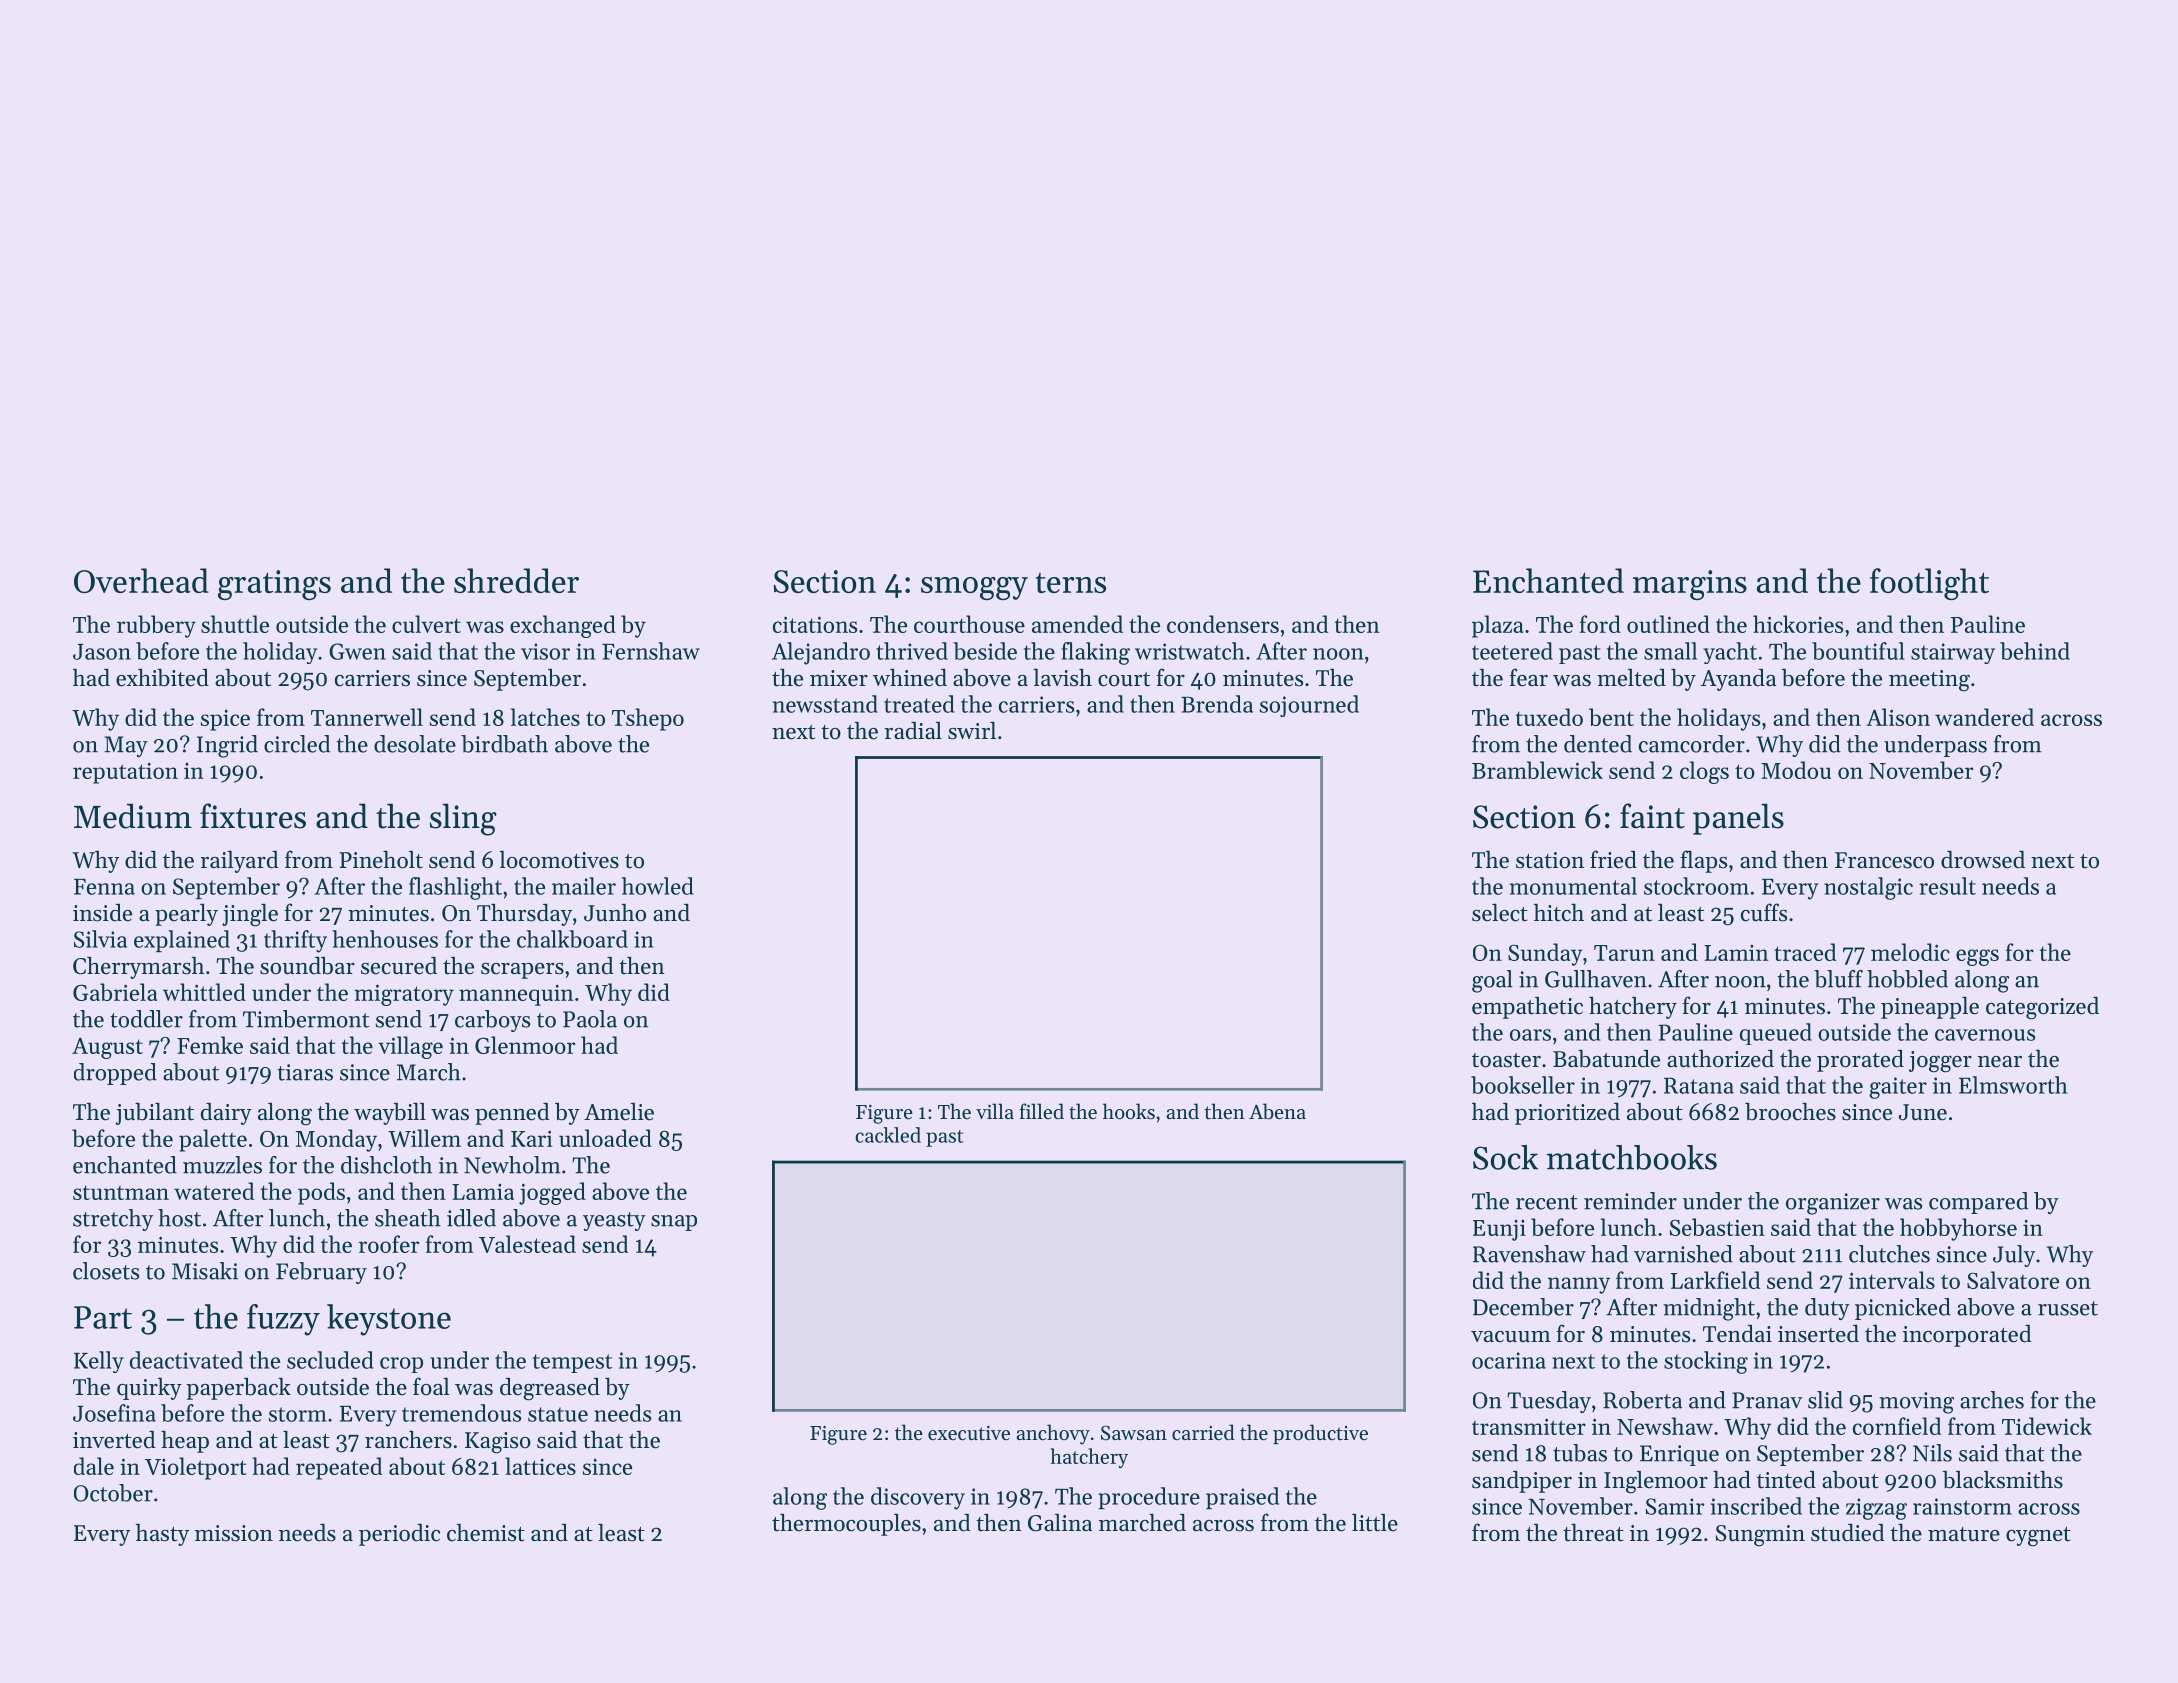 The width and height of the document is (2178, 1683). What do you see at coordinates (408, 1440) in the document?
I see `ranchers` at bounding box center [408, 1440].
